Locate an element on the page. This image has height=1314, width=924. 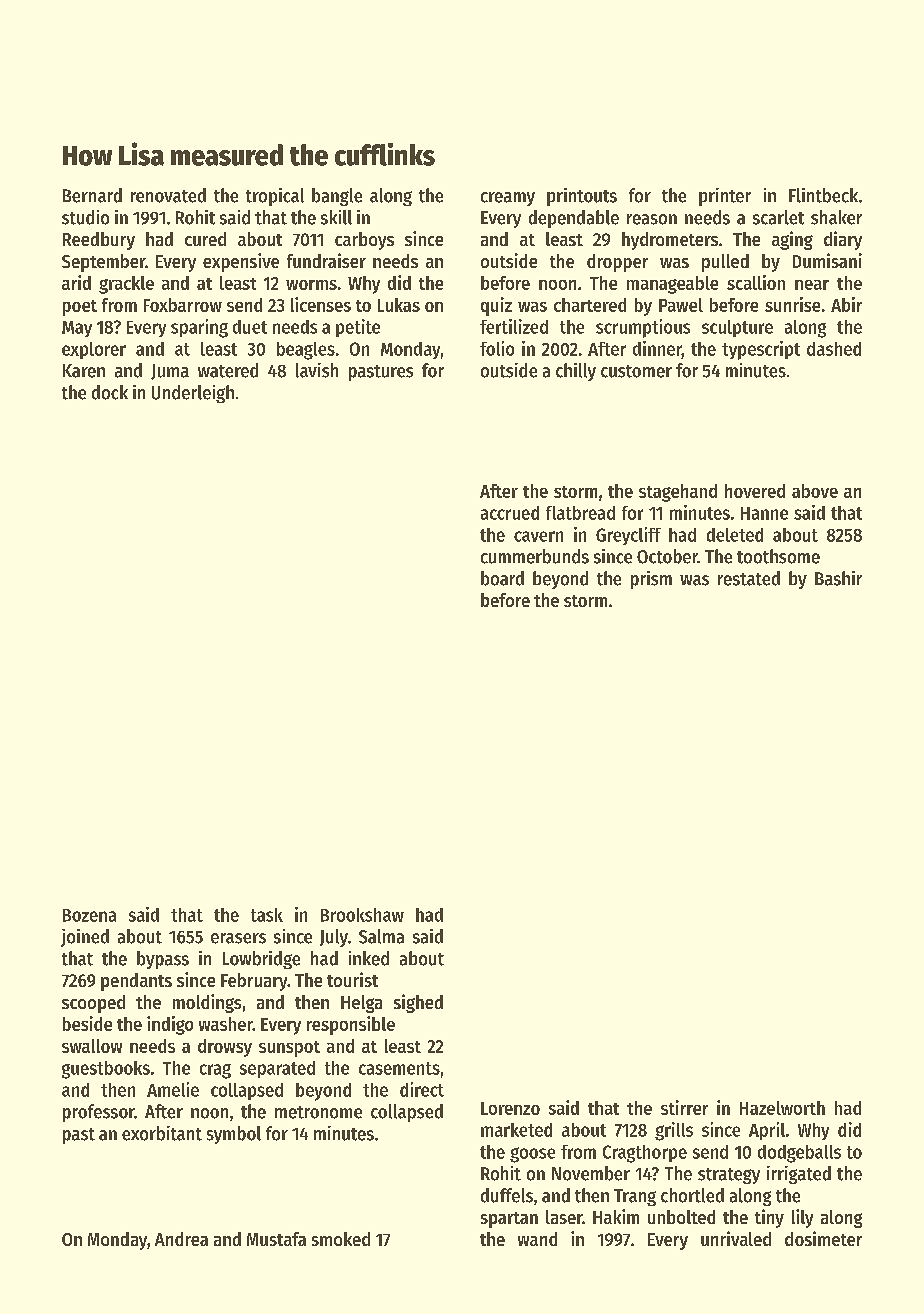
cummerbunds is located at coordinates (535, 556).
